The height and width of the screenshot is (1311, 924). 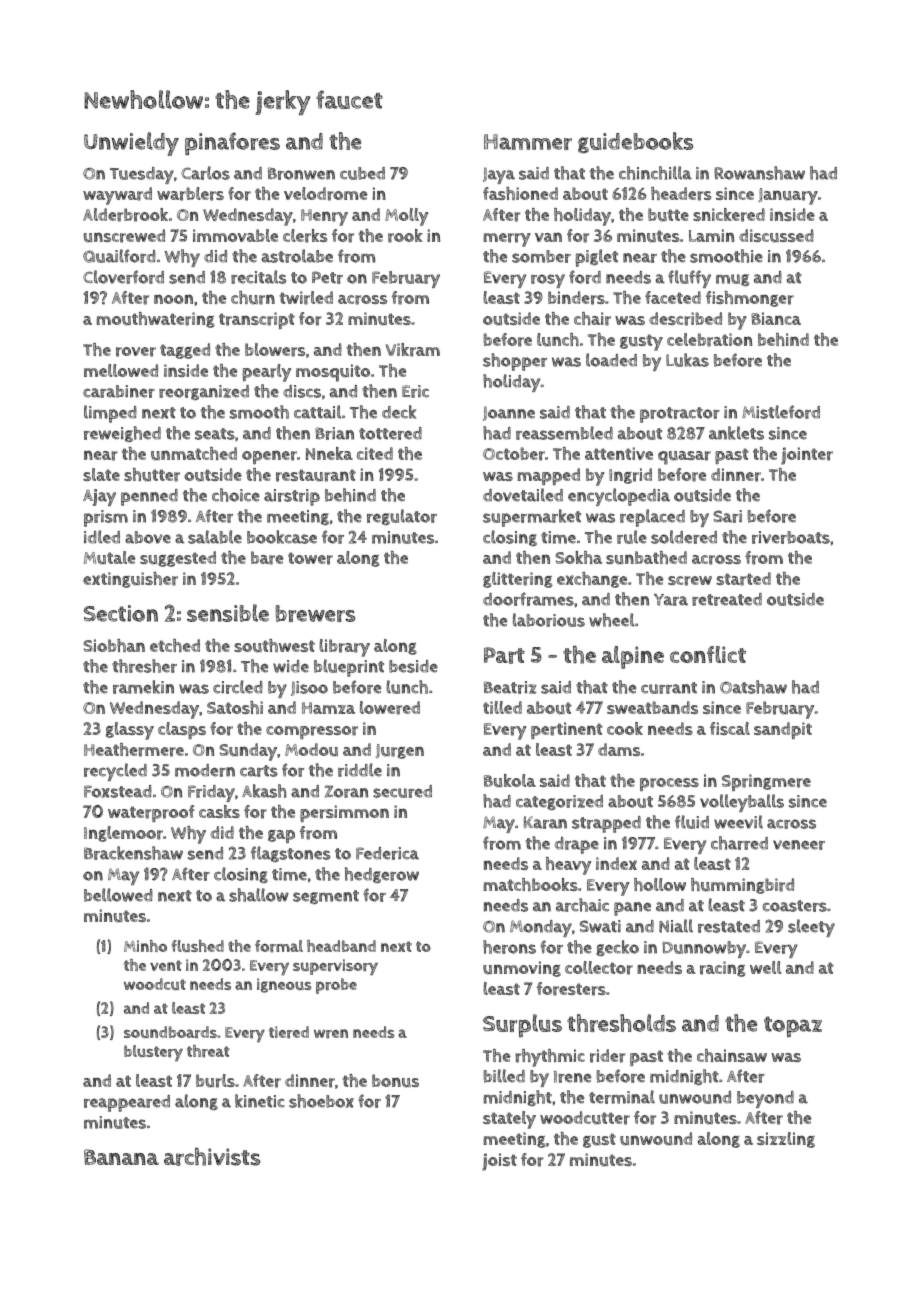 I want to click on pinafores, so click(x=232, y=144).
